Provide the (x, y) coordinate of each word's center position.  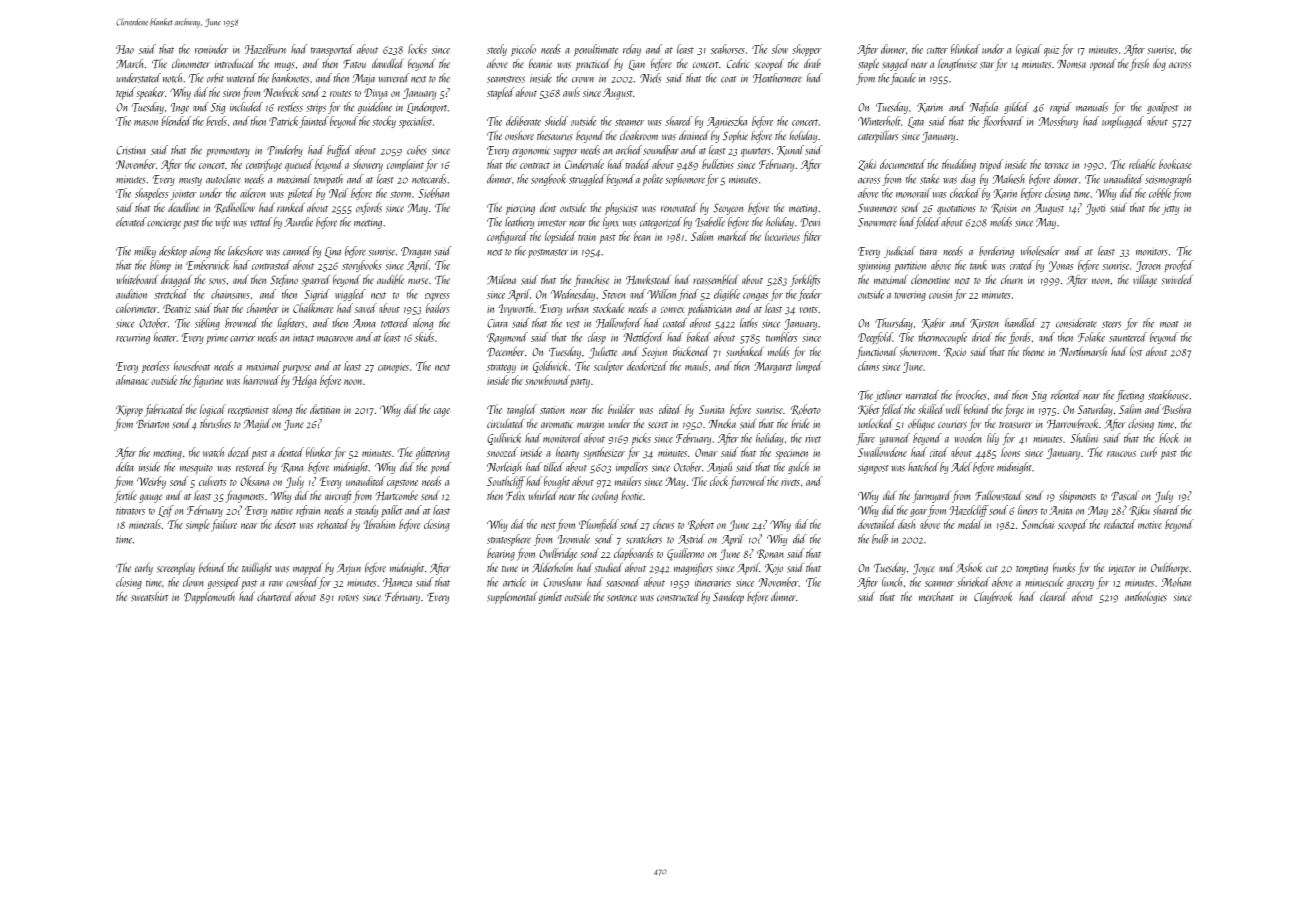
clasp (597, 338)
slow (780, 49)
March (129, 63)
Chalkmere (313, 308)
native (282, 511)
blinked (965, 49)
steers (1111, 324)
